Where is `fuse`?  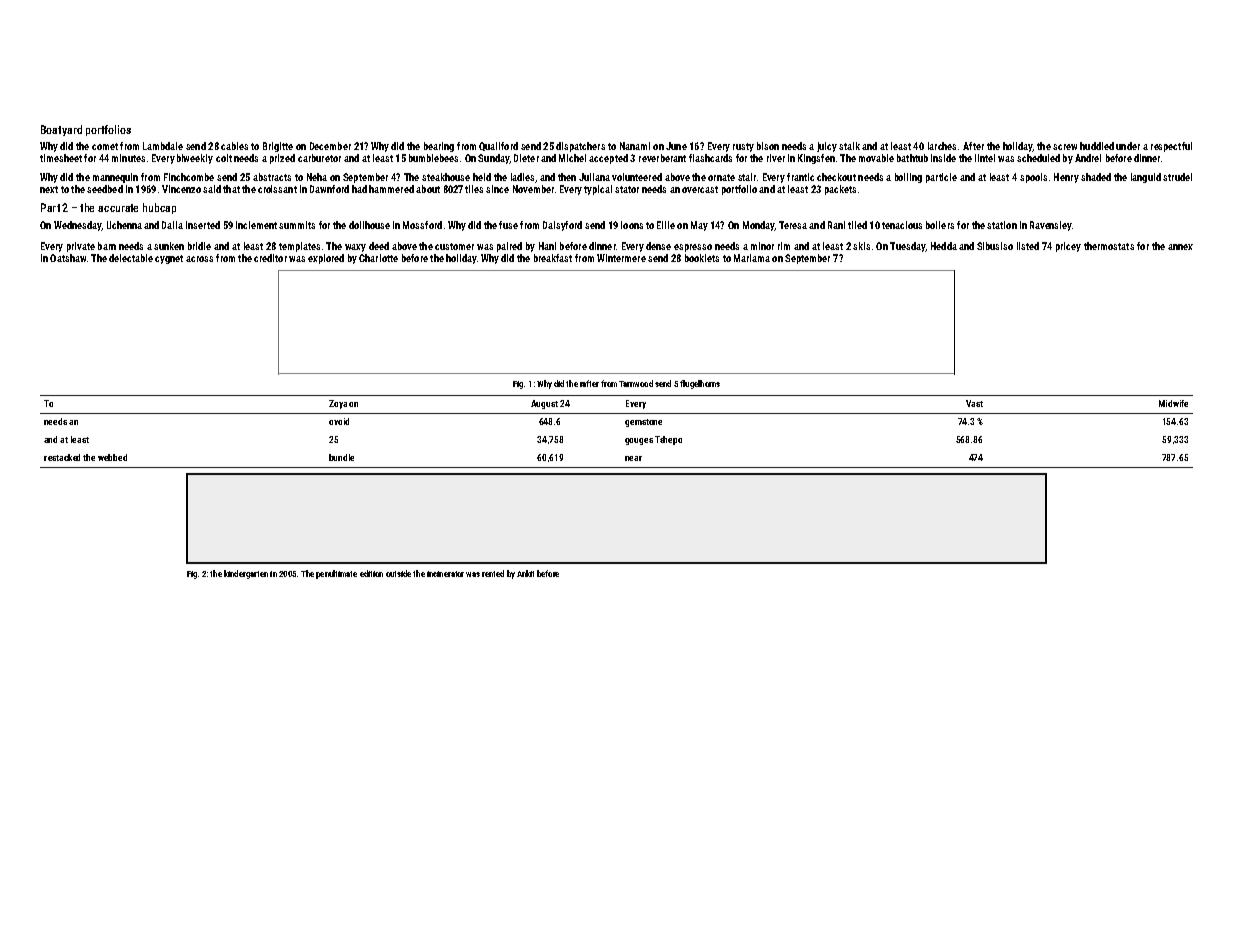 fuse is located at coordinates (508, 225).
